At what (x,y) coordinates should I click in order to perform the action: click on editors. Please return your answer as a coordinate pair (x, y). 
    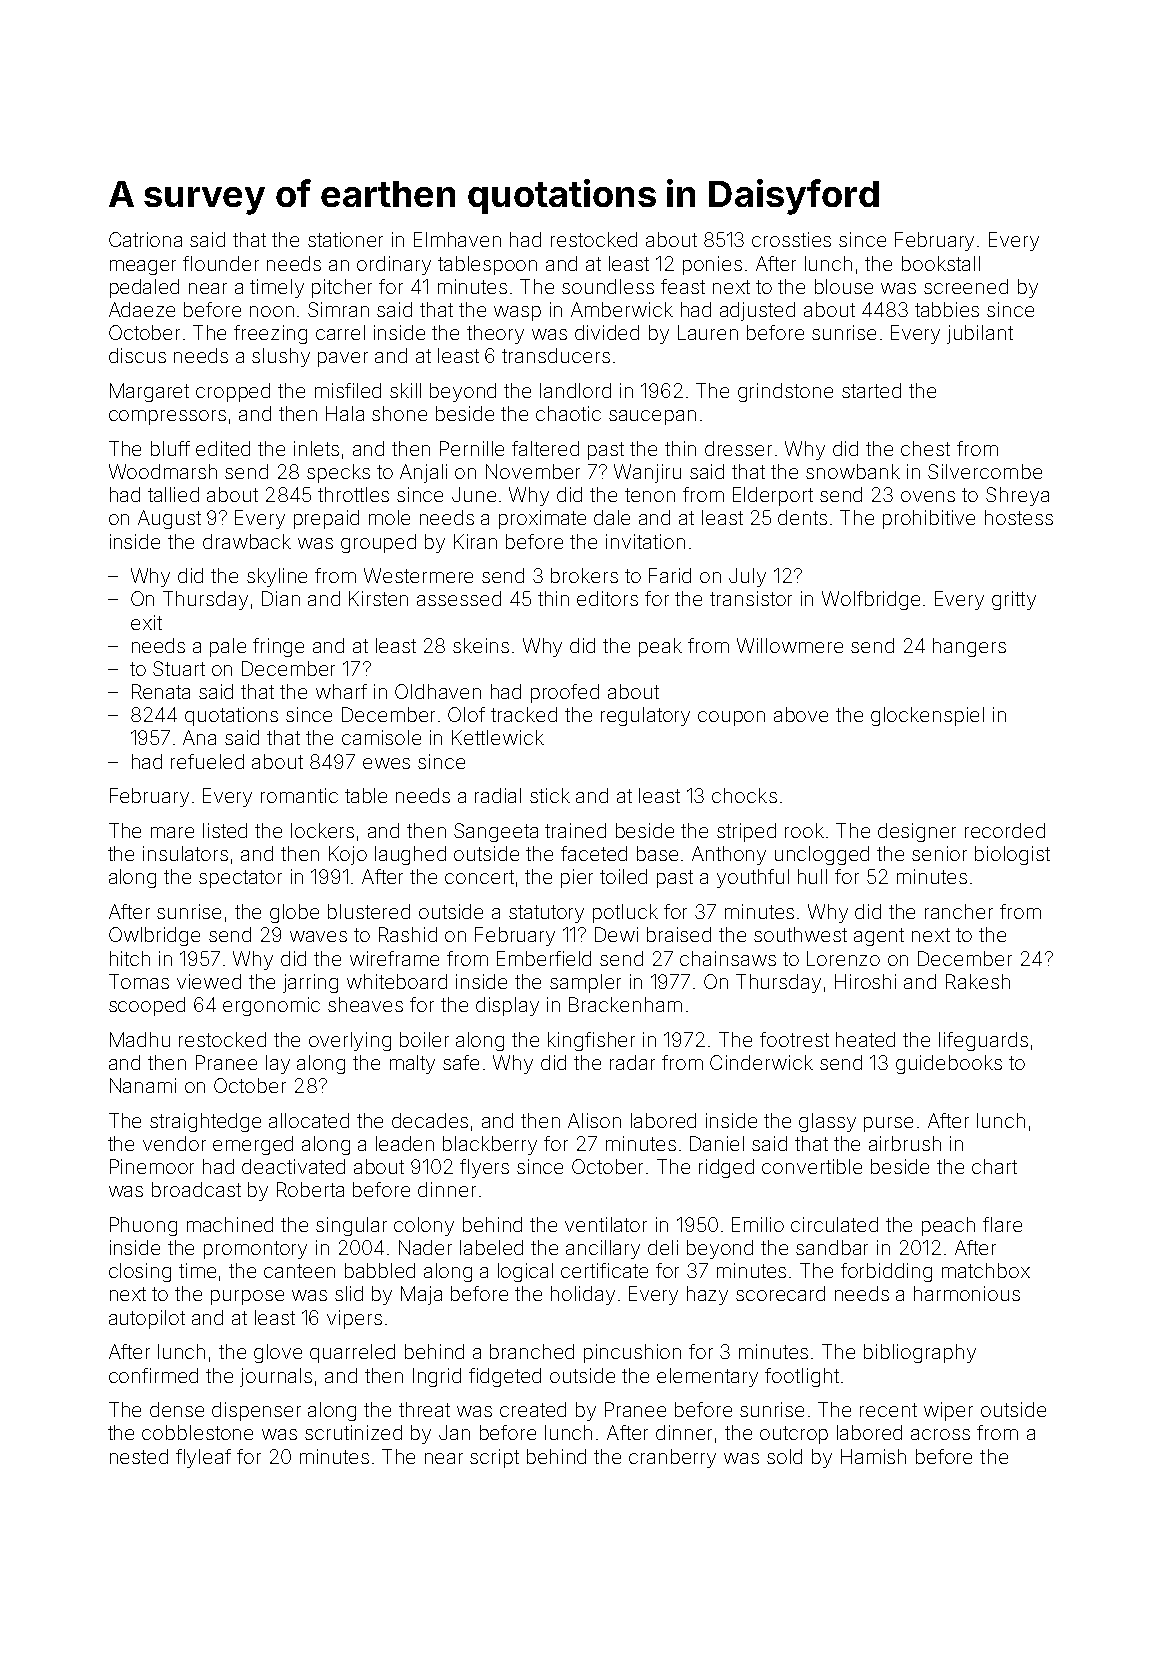
    Looking at the image, I should click on (607, 598).
